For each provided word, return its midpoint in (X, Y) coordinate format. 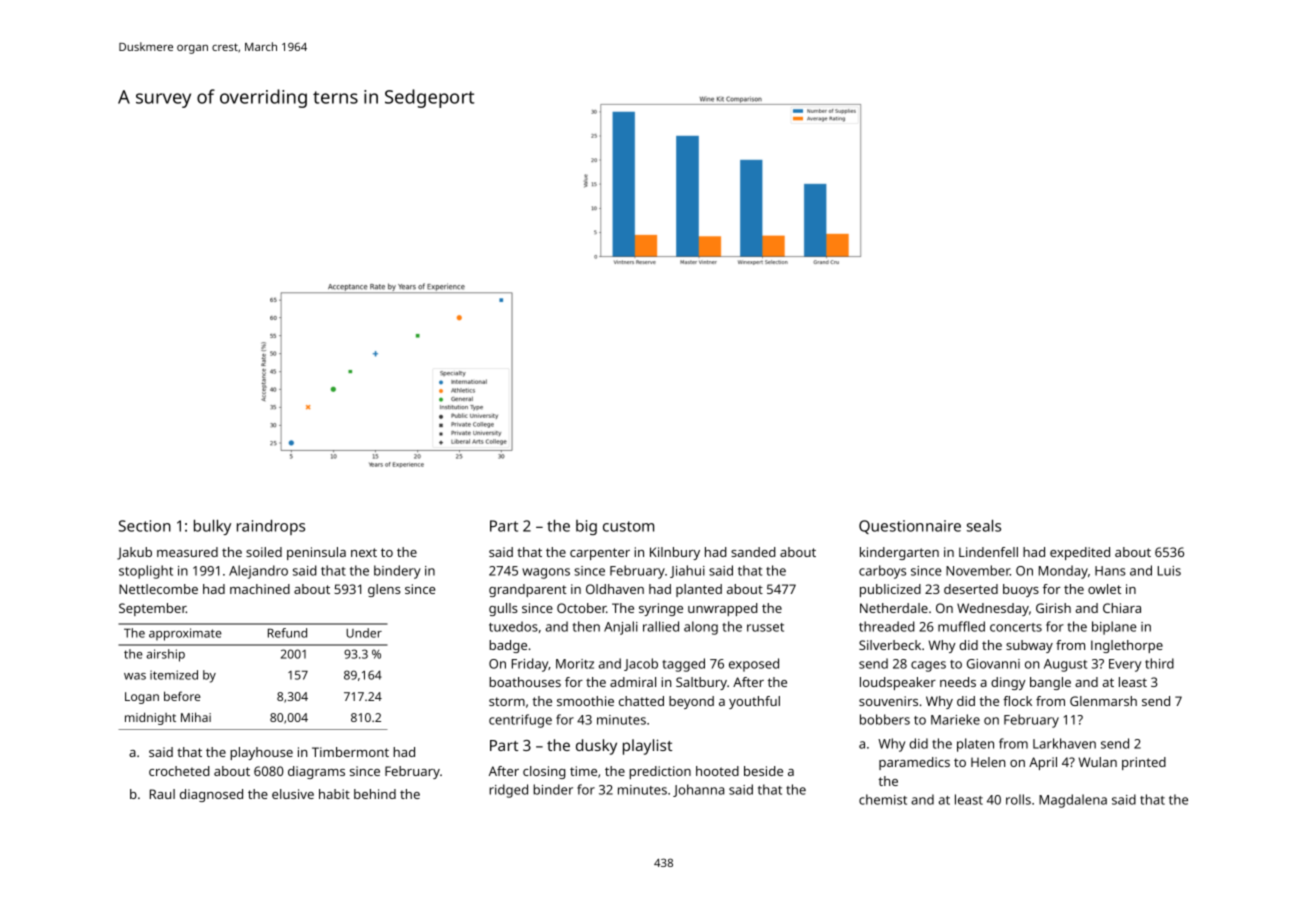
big (586, 527)
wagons (546, 573)
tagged (683, 665)
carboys (882, 572)
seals (984, 526)
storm (507, 701)
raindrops (271, 527)
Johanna (698, 790)
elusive (293, 794)
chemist (883, 799)
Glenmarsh (1103, 701)
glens (384, 590)
